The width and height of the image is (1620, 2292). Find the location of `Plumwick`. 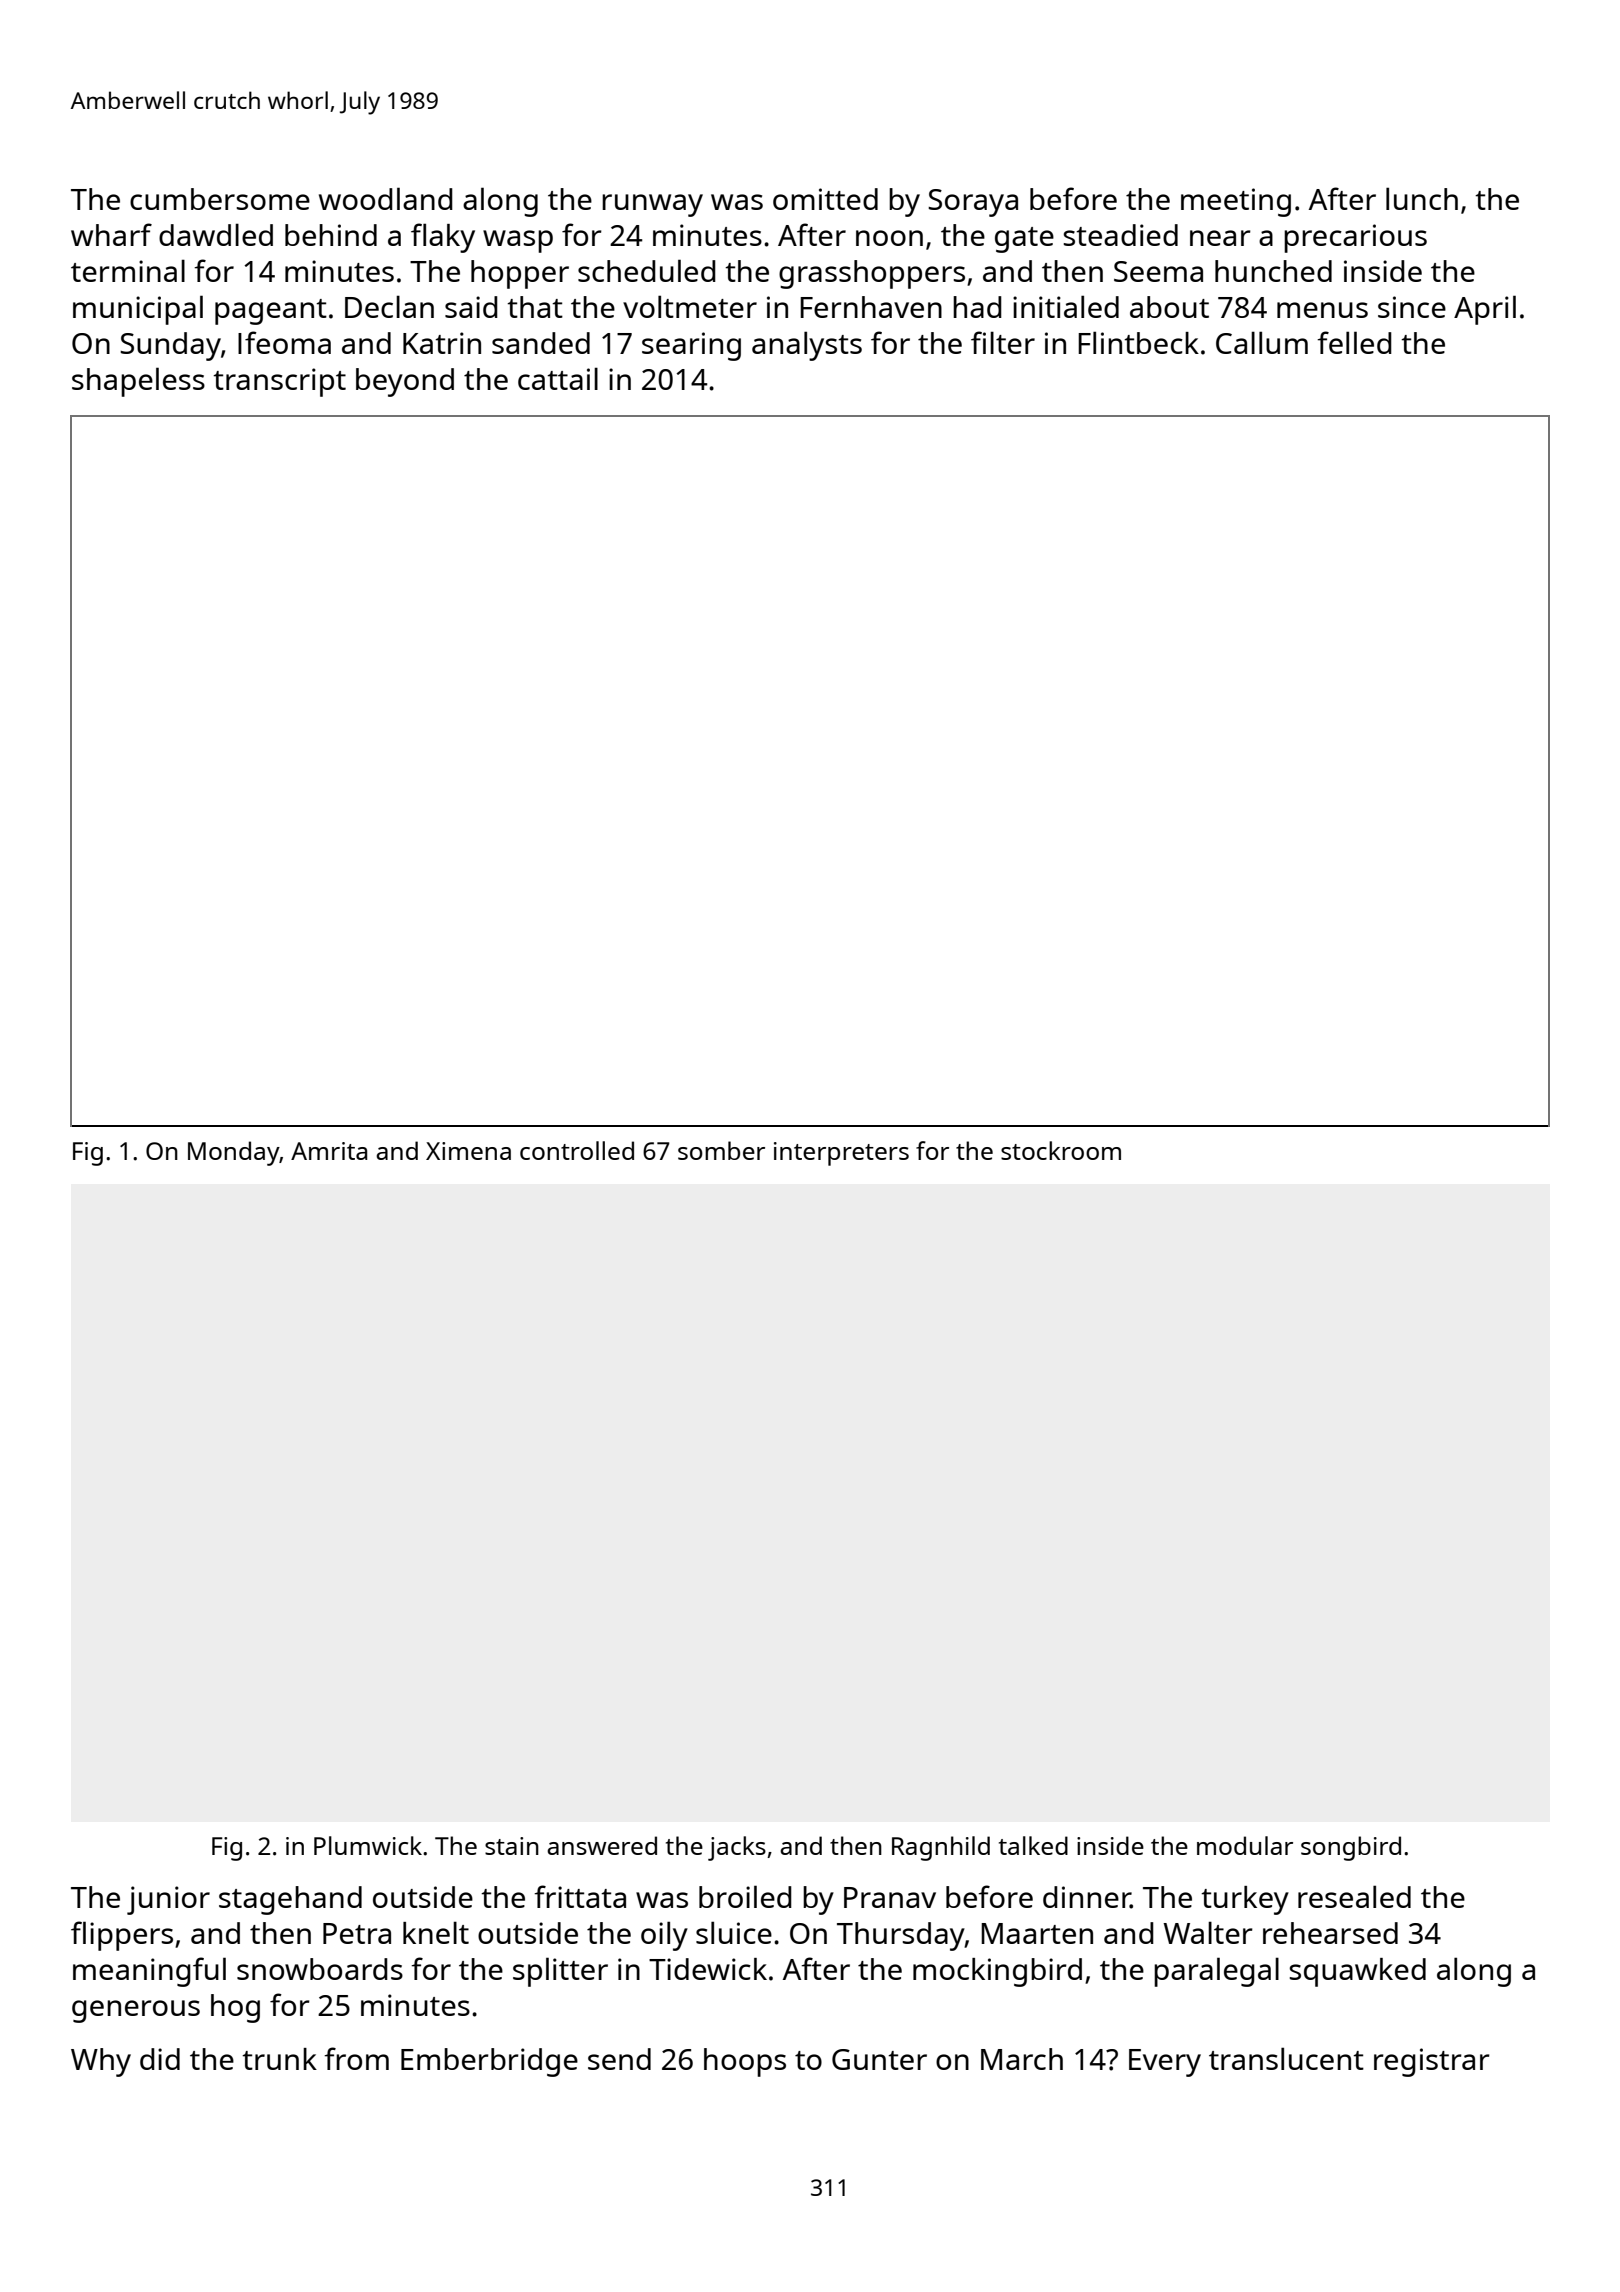

Plumwick is located at coordinates (368, 1845).
